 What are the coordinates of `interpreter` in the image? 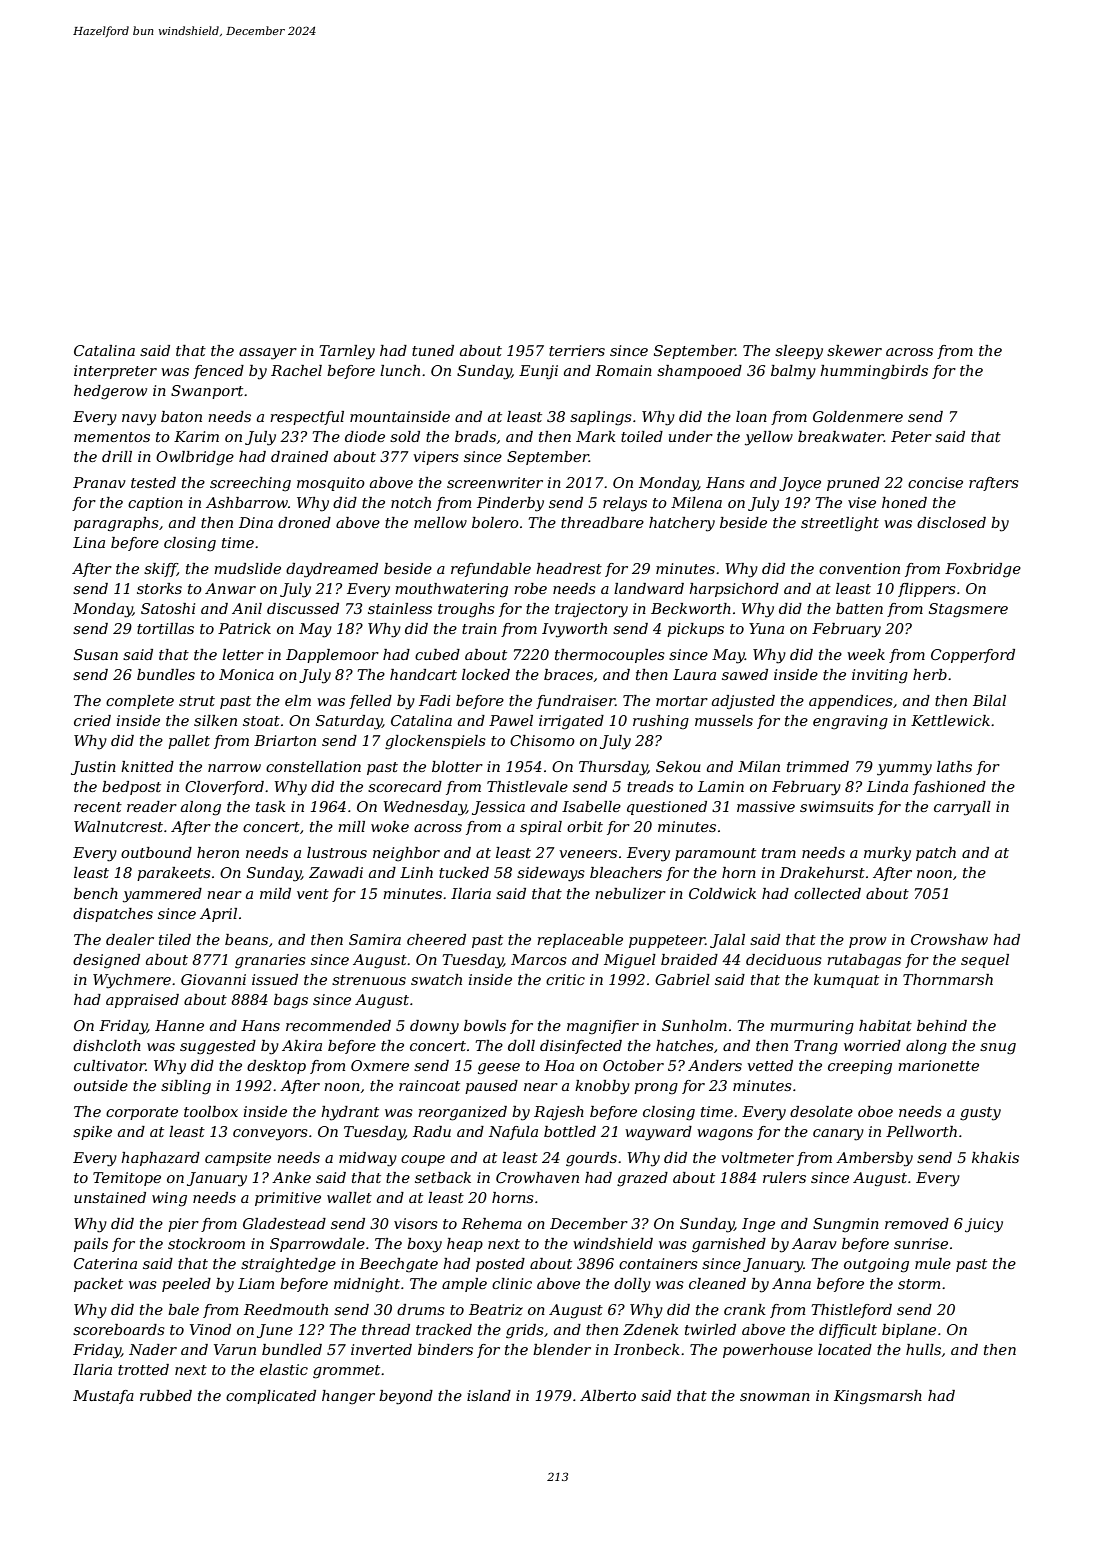 It's located at (115, 372).
